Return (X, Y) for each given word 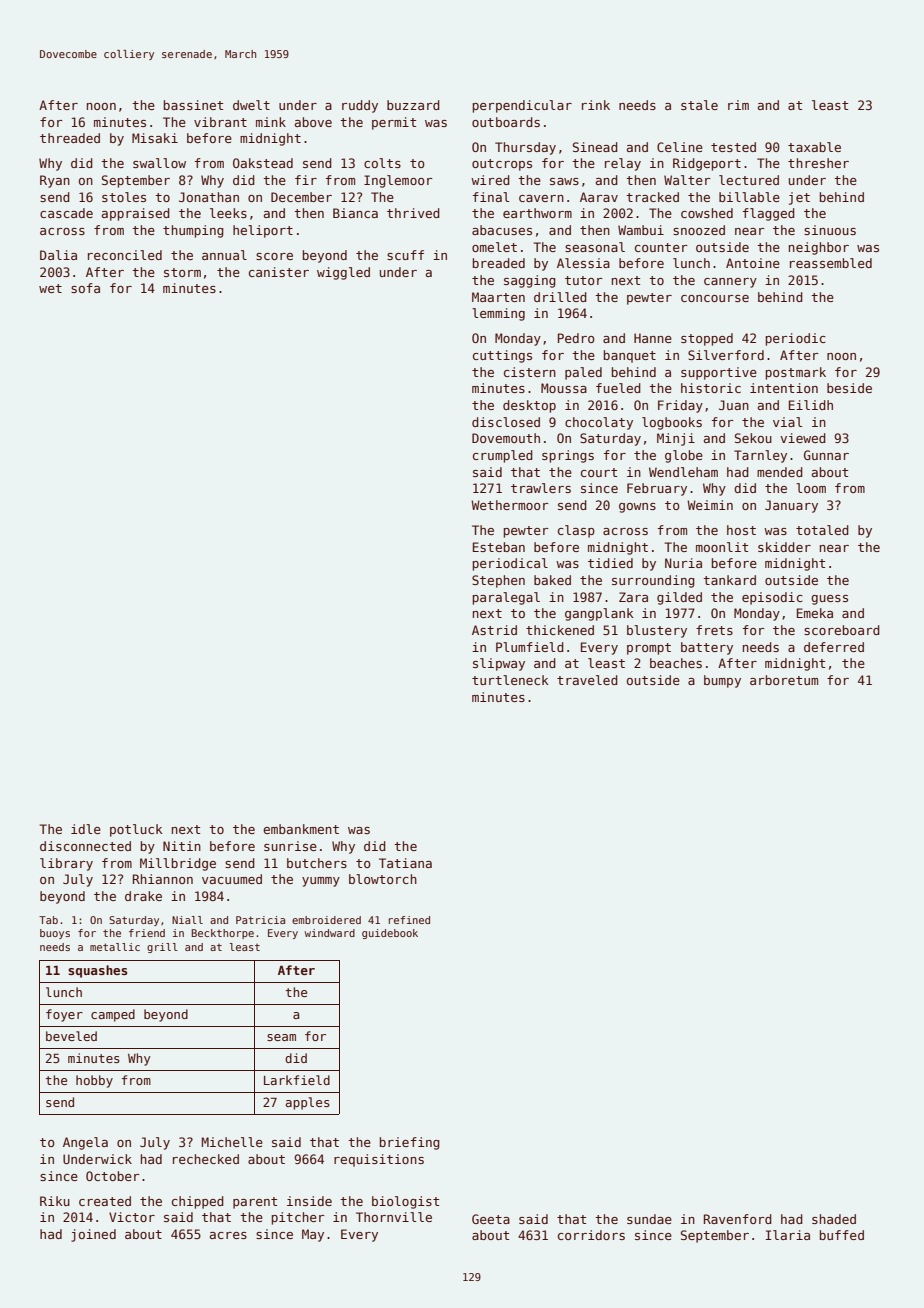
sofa (85, 288)
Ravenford (738, 1219)
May (313, 1235)
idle (86, 829)
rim (738, 105)
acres (228, 1235)
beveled (71, 1036)
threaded (70, 138)
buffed (842, 1235)
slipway (499, 664)
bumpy (722, 681)
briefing (410, 1143)
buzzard (413, 105)
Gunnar (826, 455)
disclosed (506, 422)
